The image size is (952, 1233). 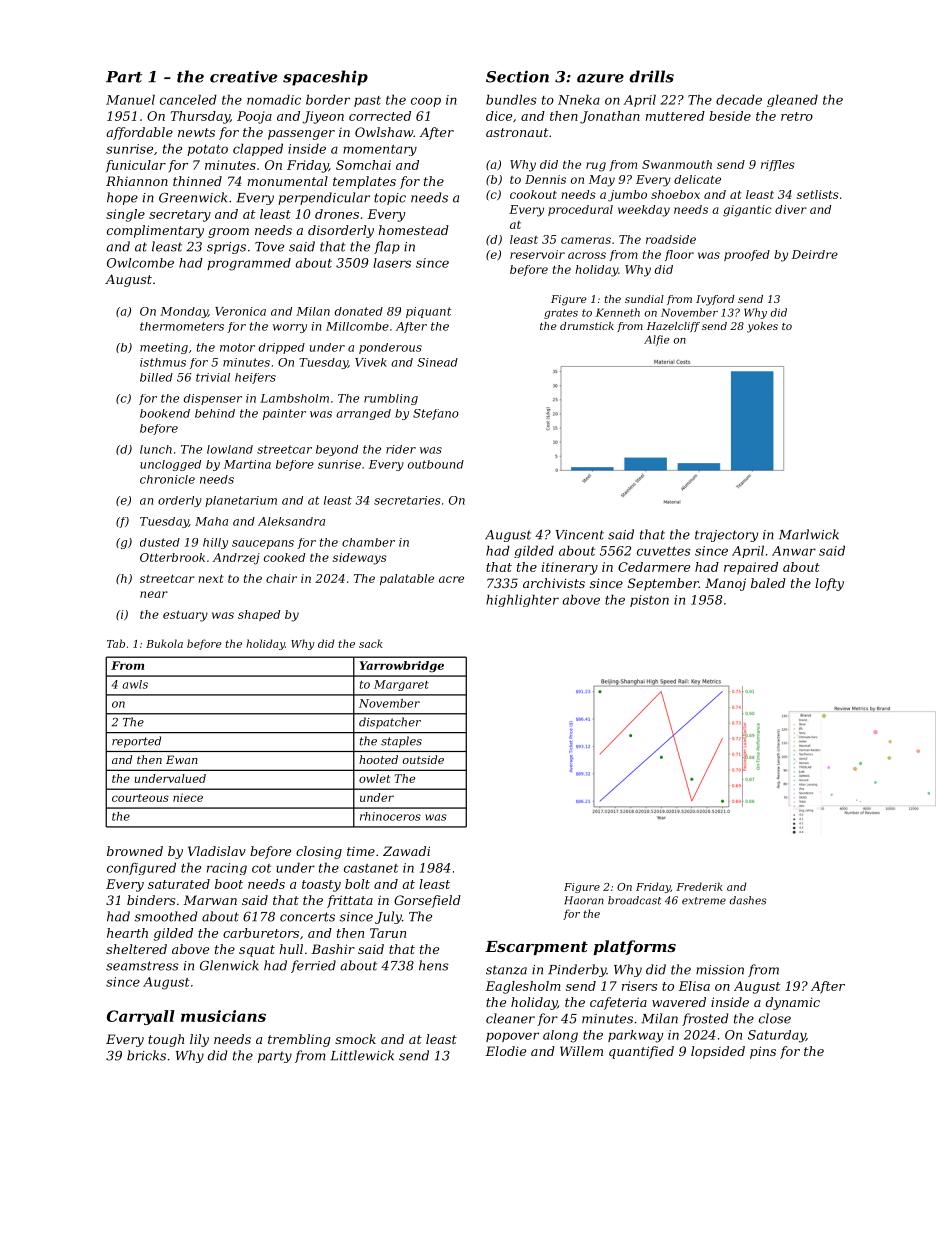 I want to click on dusted, so click(x=160, y=542).
